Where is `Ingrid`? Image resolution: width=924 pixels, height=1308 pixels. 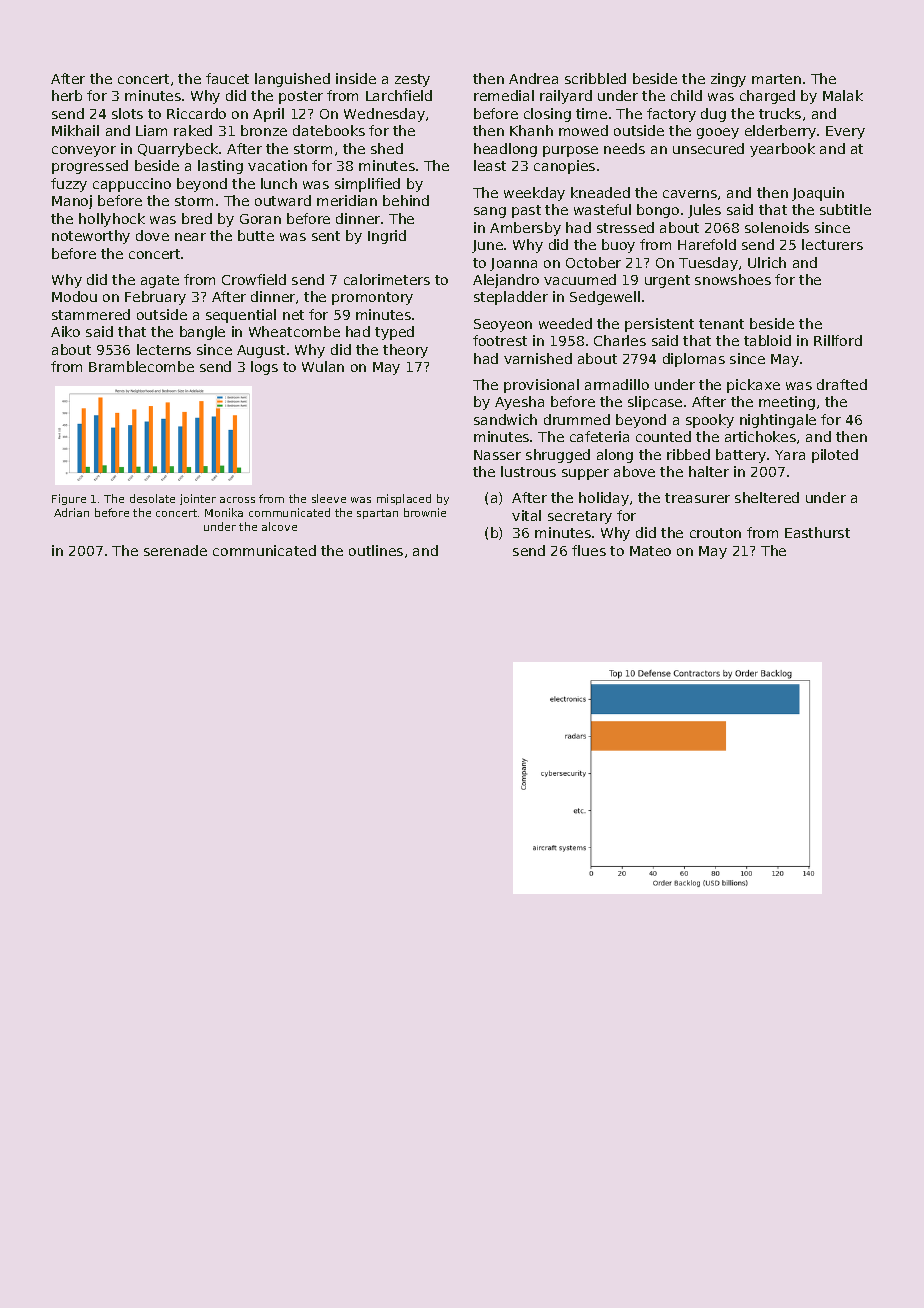 Ingrid is located at coordinates (387, 237).
